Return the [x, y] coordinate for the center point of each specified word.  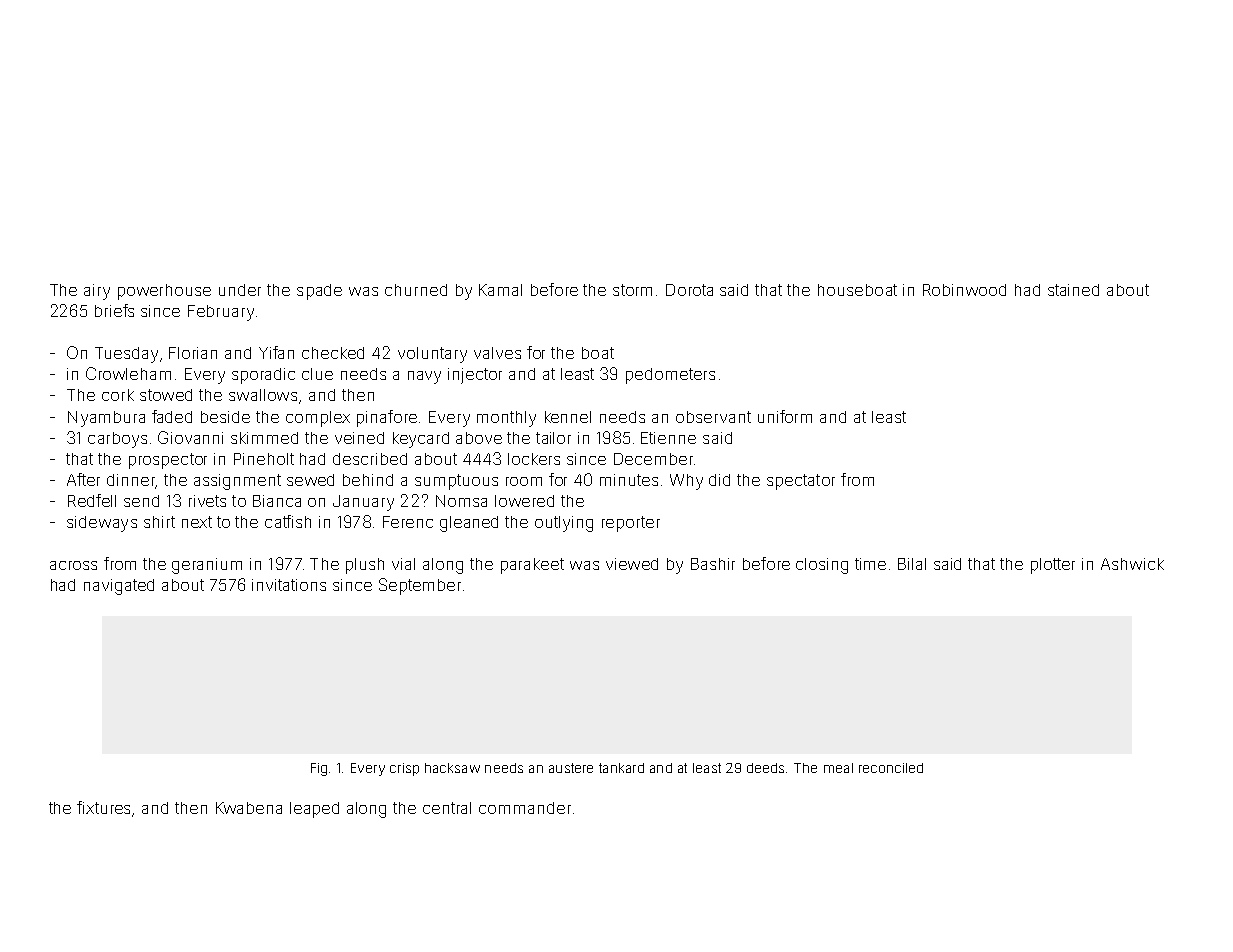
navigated [119, 587]
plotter [1053, 566]
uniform [785, 416]
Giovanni [190, 437]
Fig [319, 769]
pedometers [670, 376]
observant [713, 417]
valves [497, 353]
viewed [632, 564]
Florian [193, 353]
